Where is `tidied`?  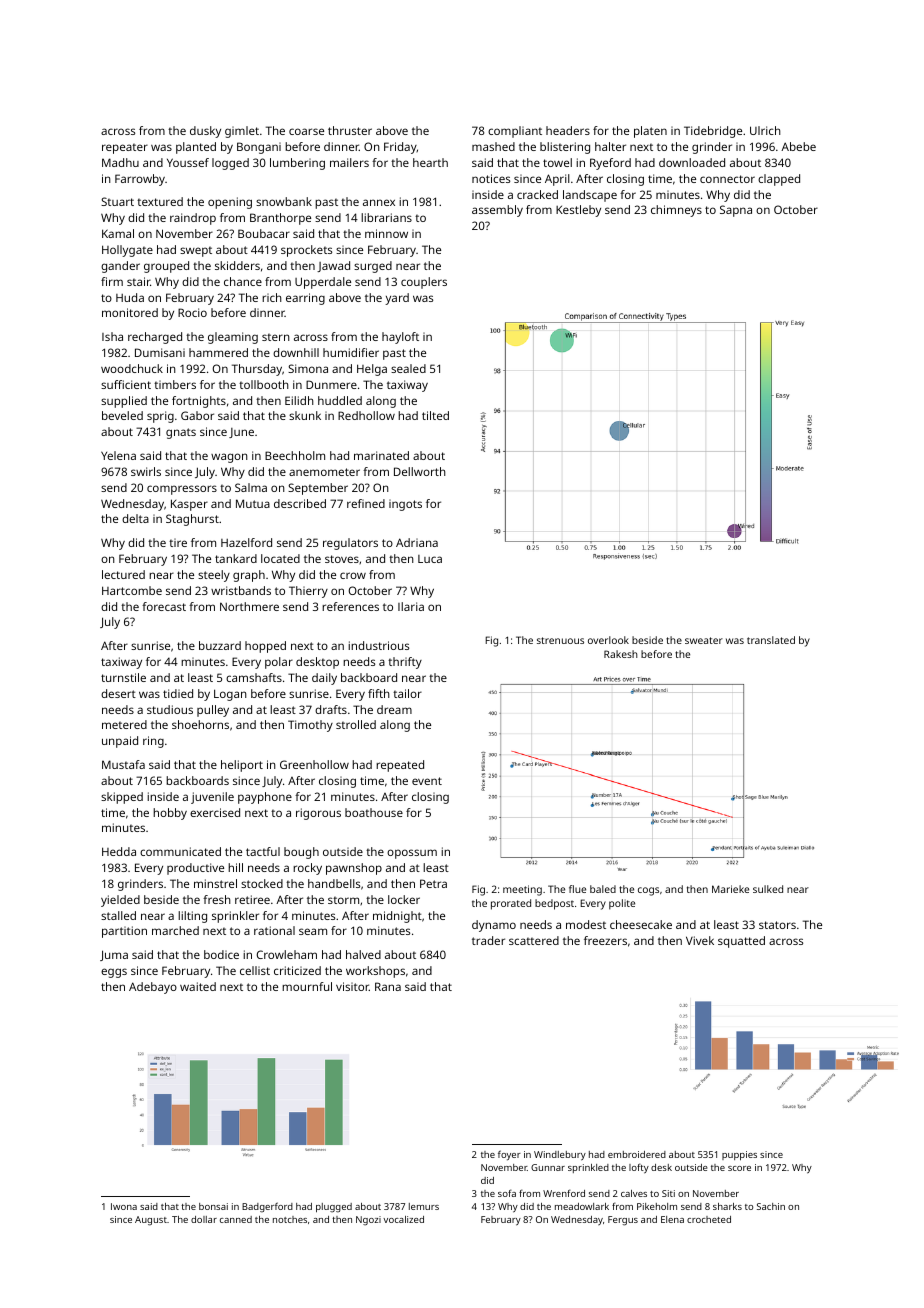
tidied is located at coordinates (178, 693).
